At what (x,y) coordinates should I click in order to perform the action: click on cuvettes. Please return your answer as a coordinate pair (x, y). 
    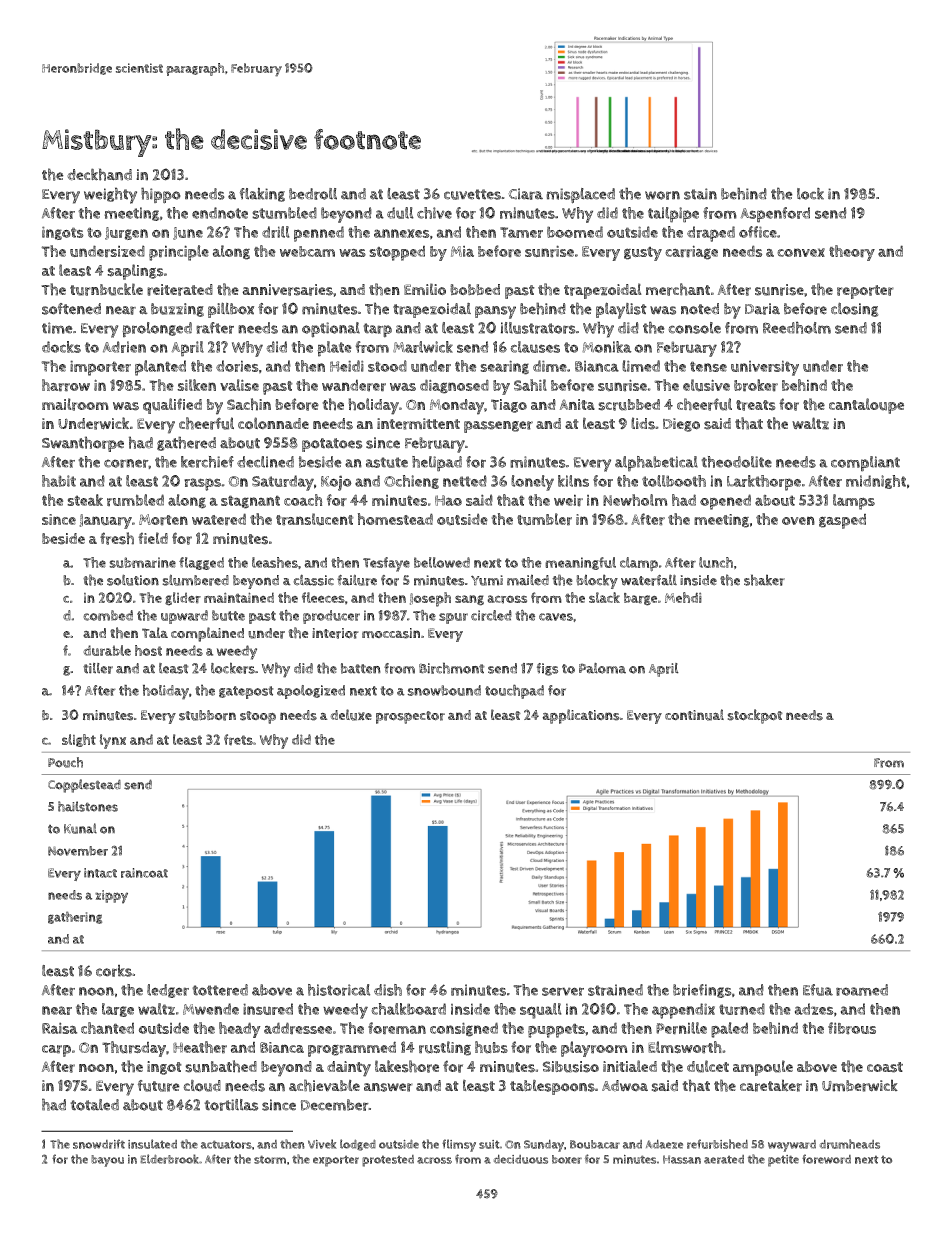
    Looking at the image, I should click on (472, 194).
